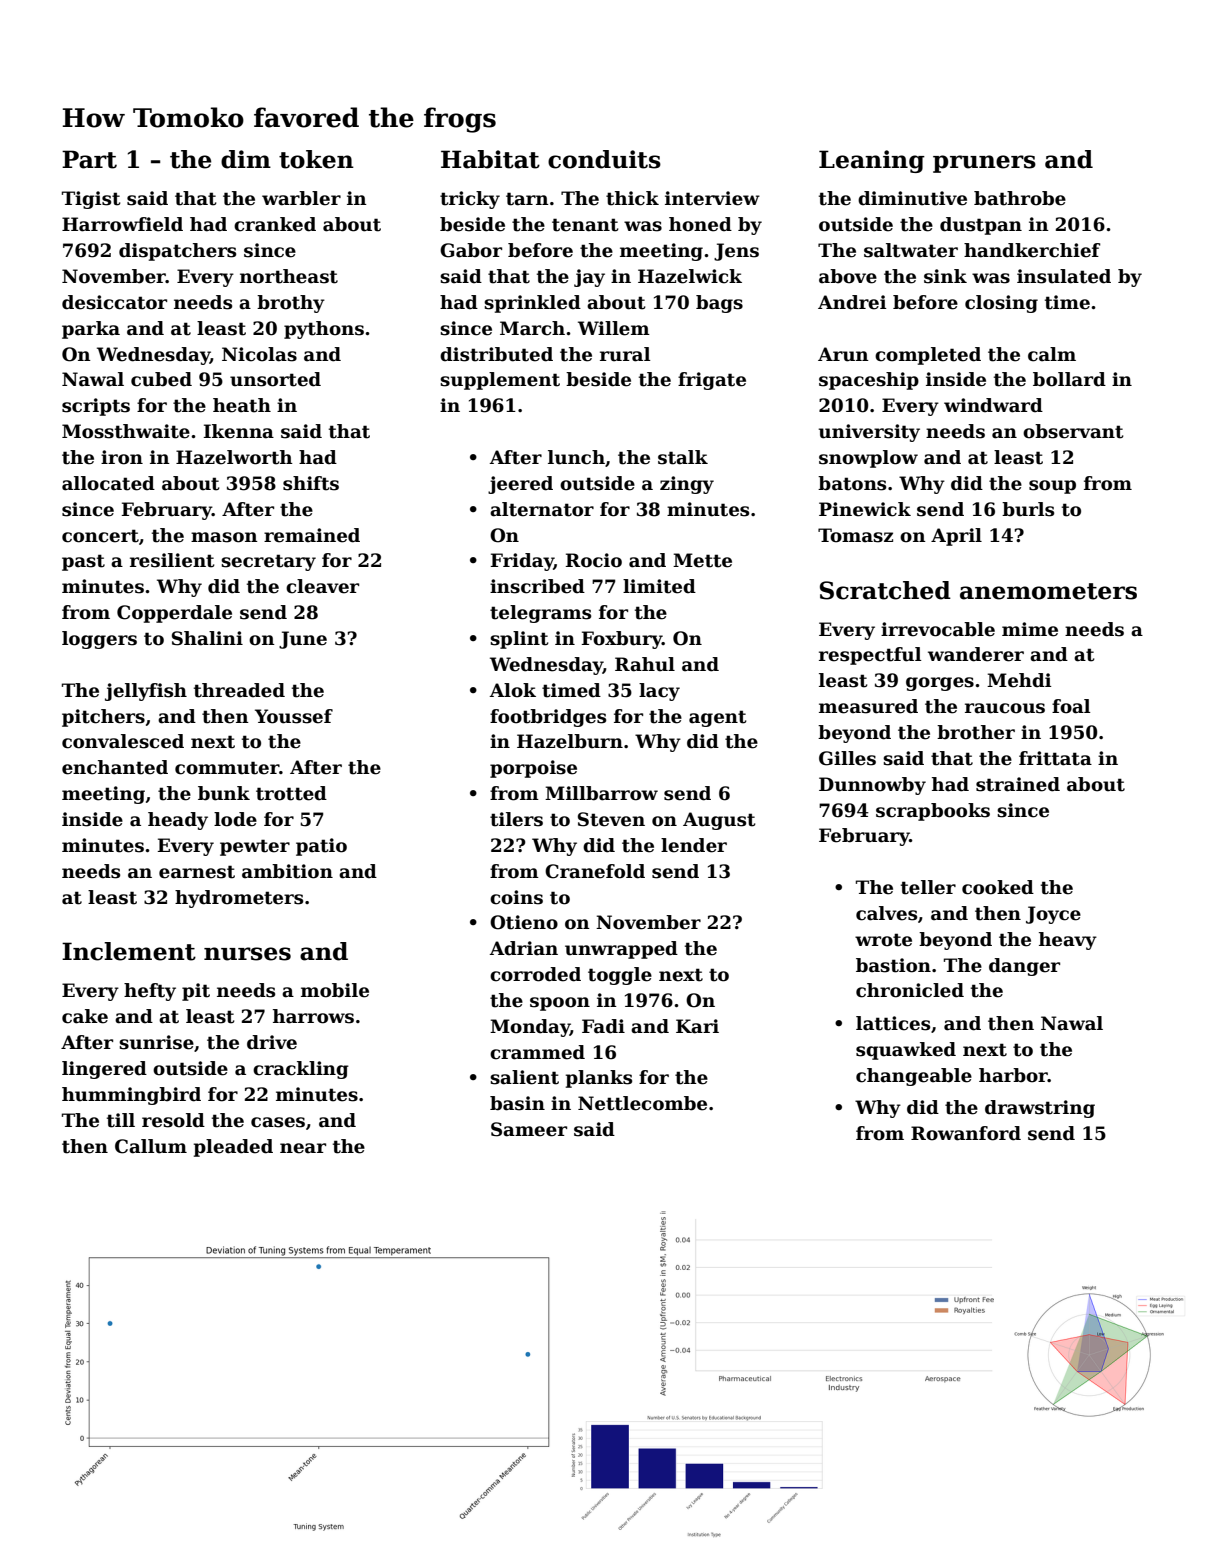  What do you see at coordinates (301, 198) in the page?
I see `warbler` at bounding box center [301, 198].
